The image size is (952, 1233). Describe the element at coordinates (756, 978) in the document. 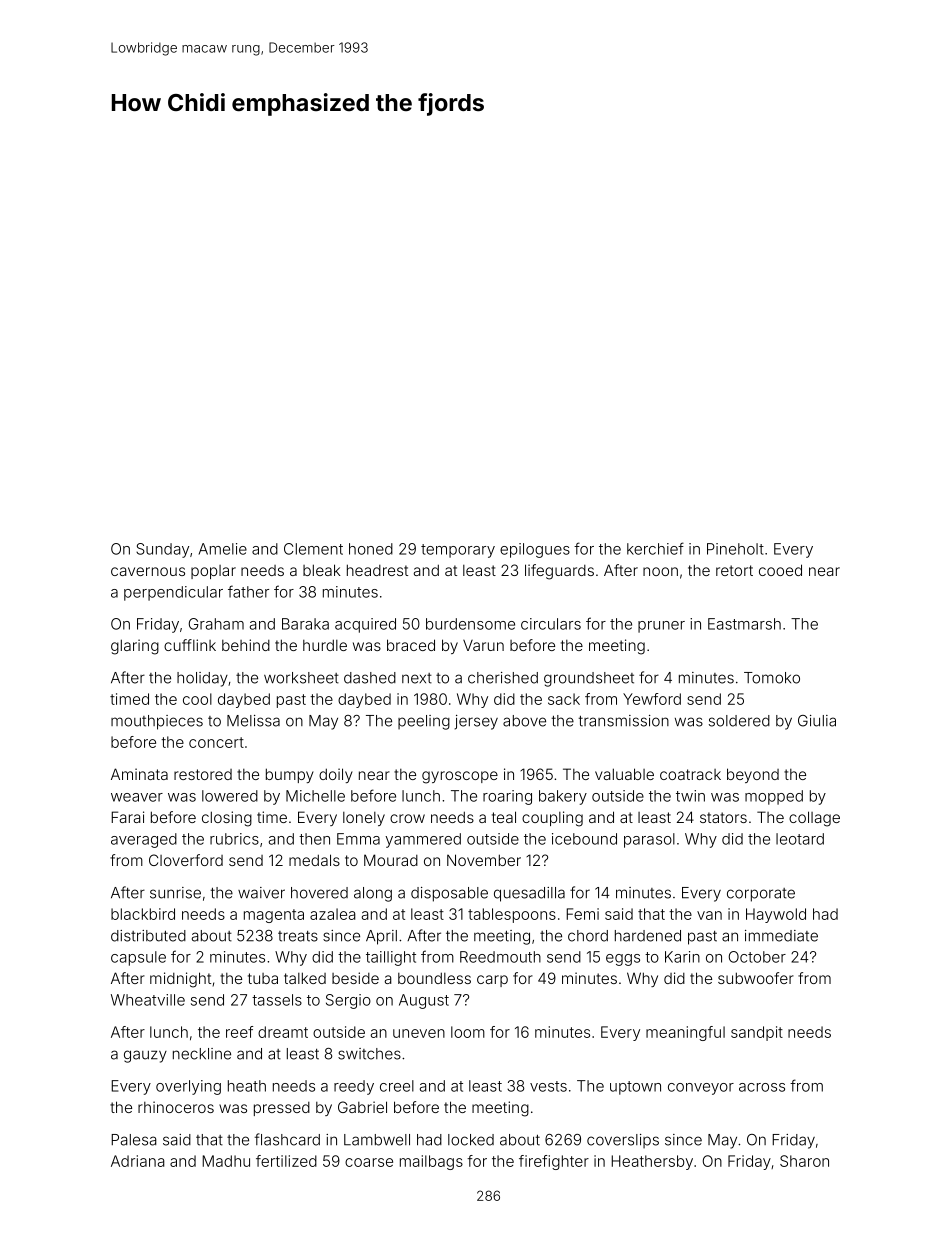

I see `subwoofer` at that location.
